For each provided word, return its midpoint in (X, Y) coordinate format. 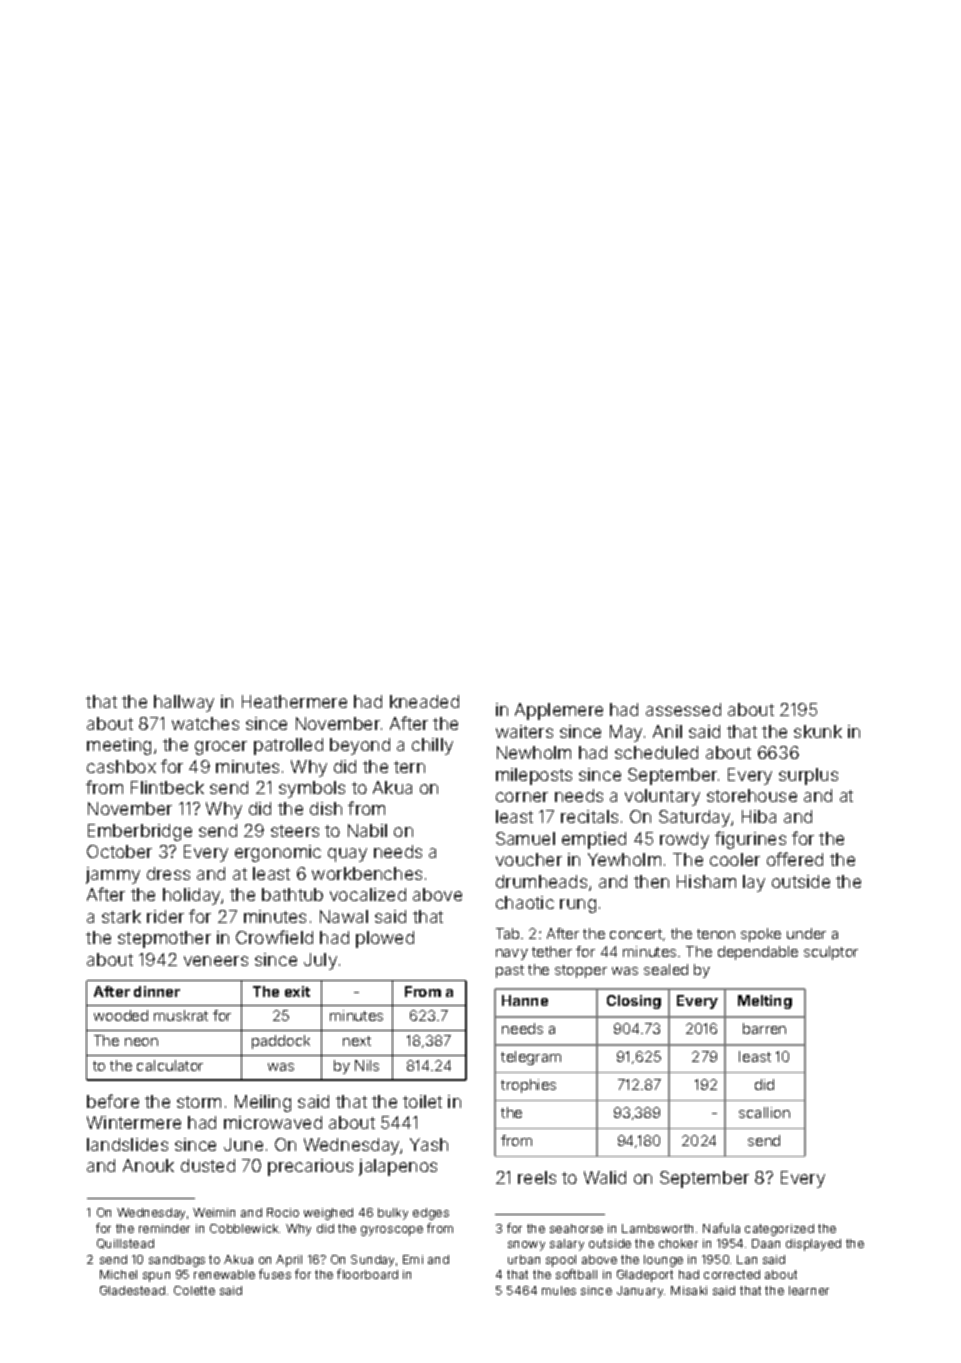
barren (764, 1028)
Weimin (214, 1212)
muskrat (181, 1015)
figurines (750, 840)
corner (522, 797)
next (357, 1041)
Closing (634, 1002)
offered (795, 859)
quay (347, 855)
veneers (216, 961)
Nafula (721, 1228)
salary (567, 1245)
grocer (221, 748)
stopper (581, 971)
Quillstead (125, 1244)
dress (168, 873)
